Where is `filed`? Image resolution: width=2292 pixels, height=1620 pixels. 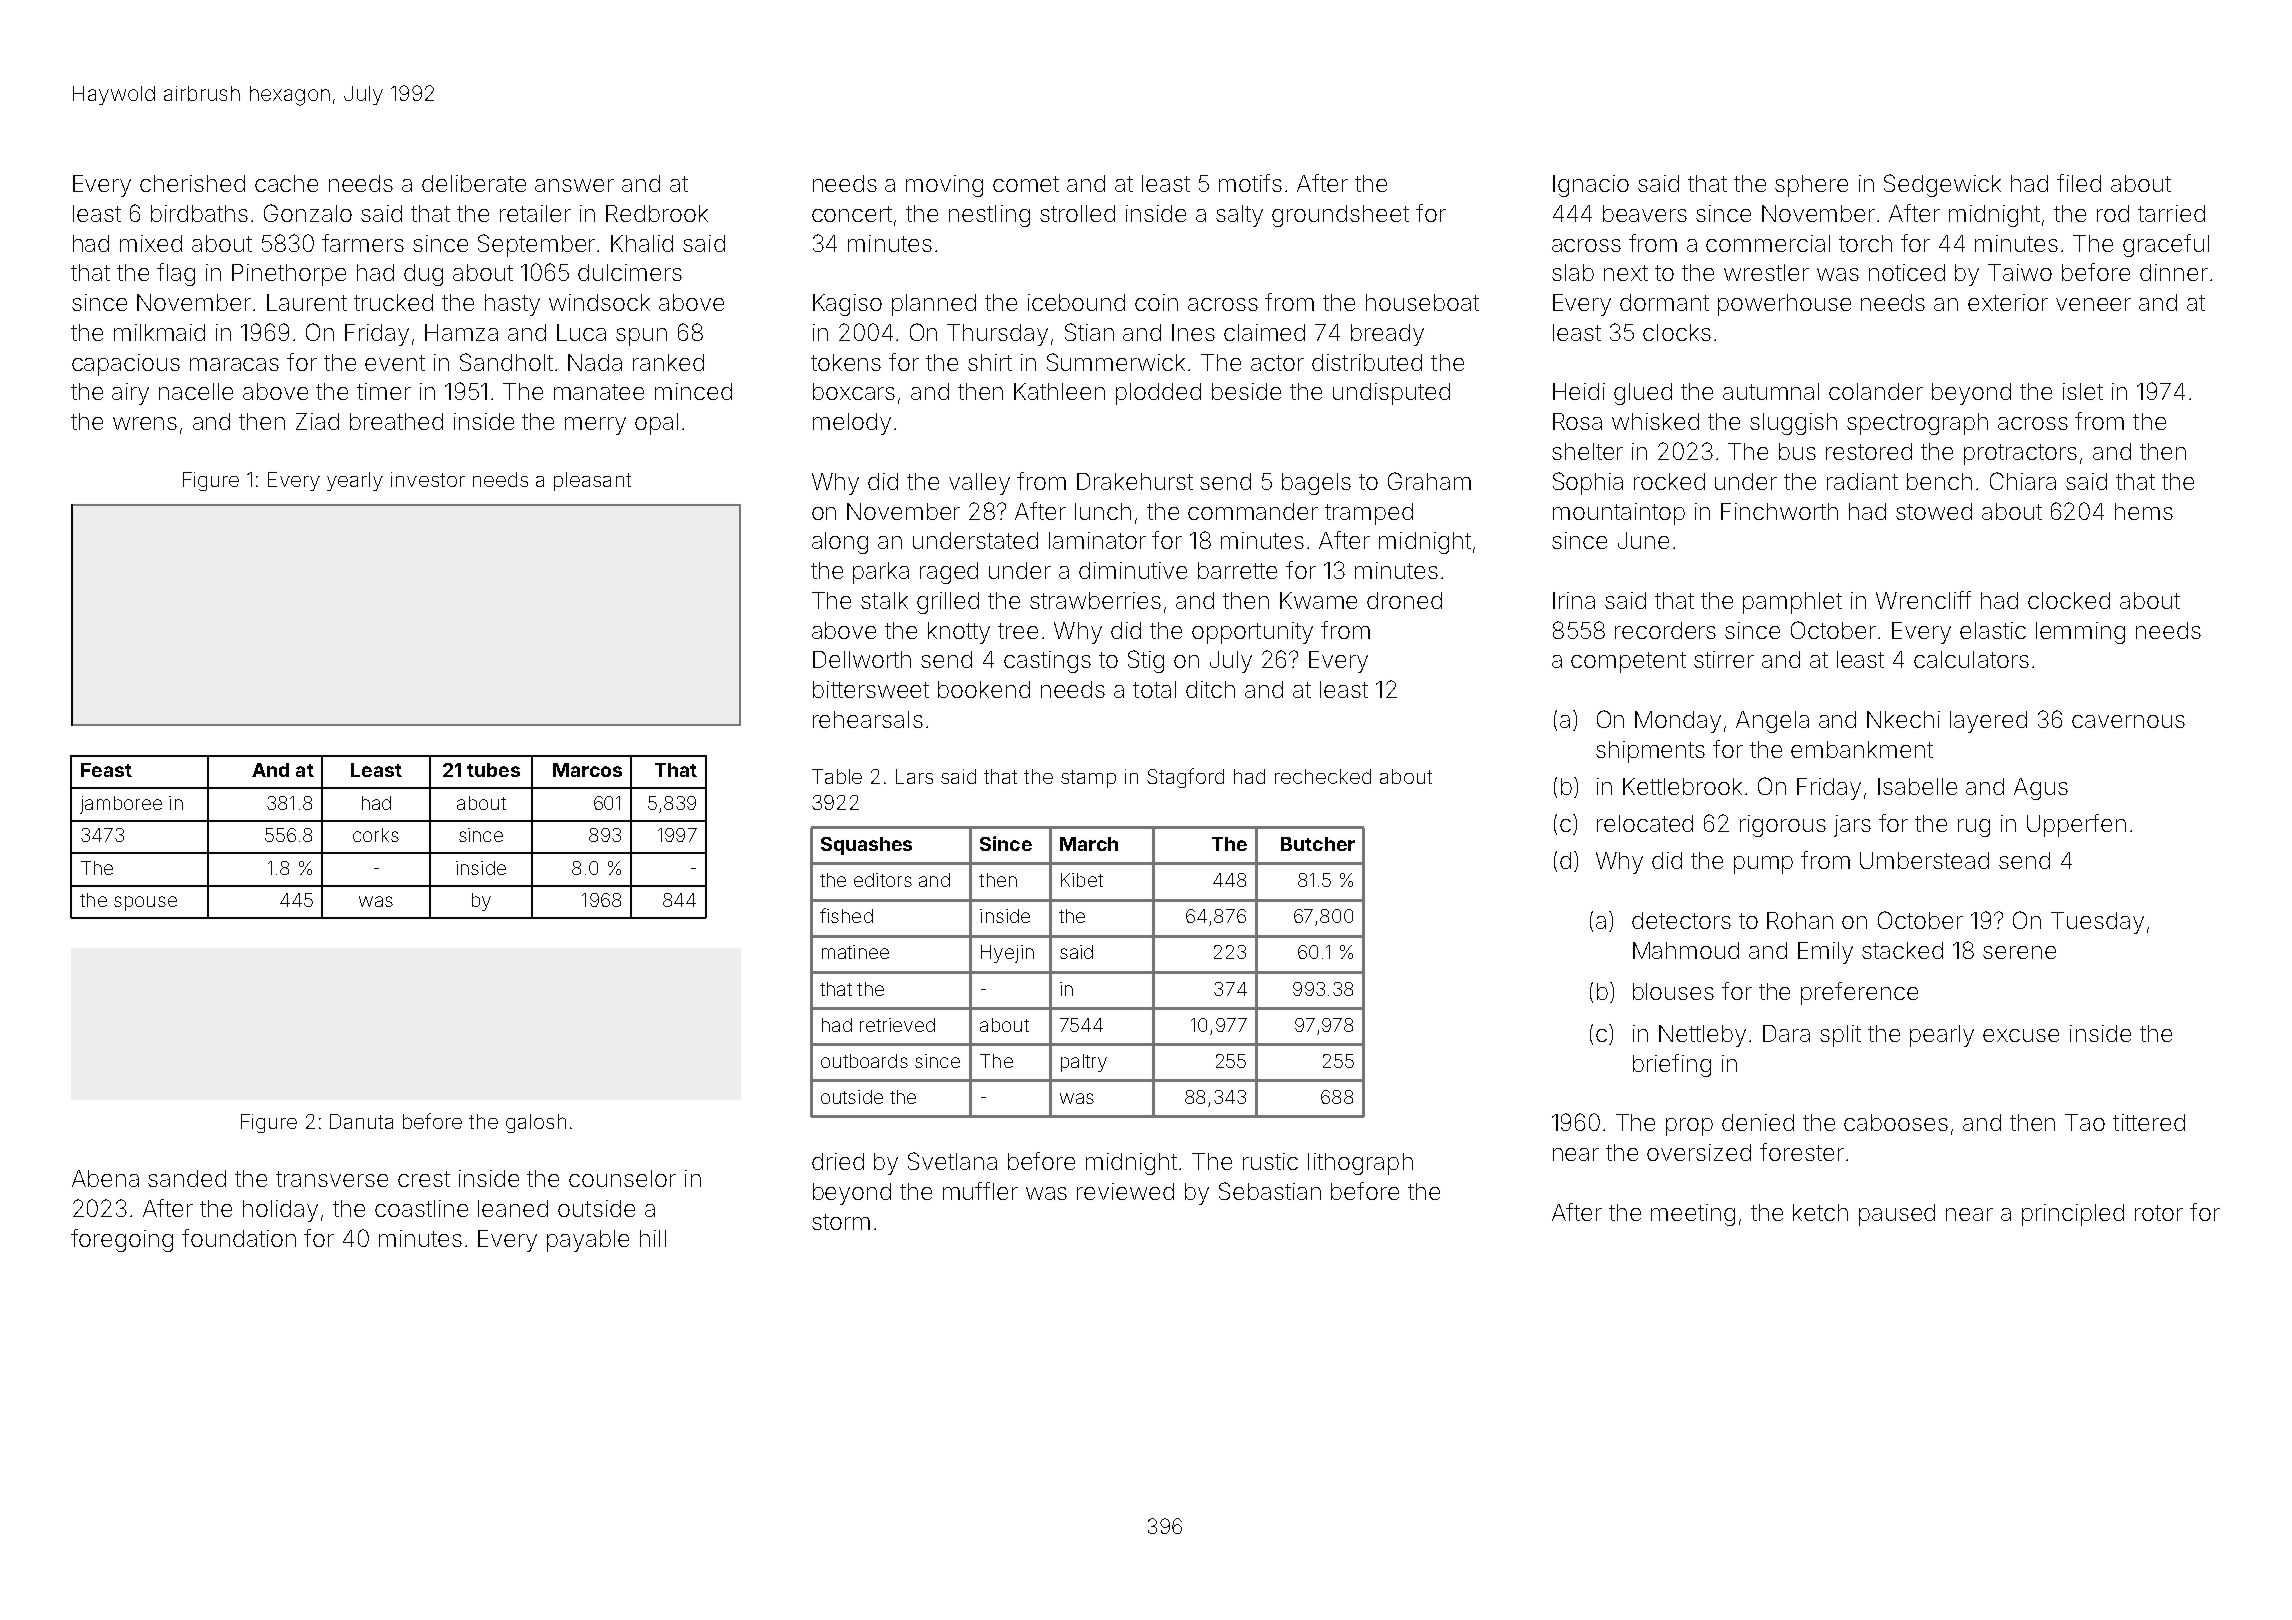
filed is located at coordinates (2079, 183).
